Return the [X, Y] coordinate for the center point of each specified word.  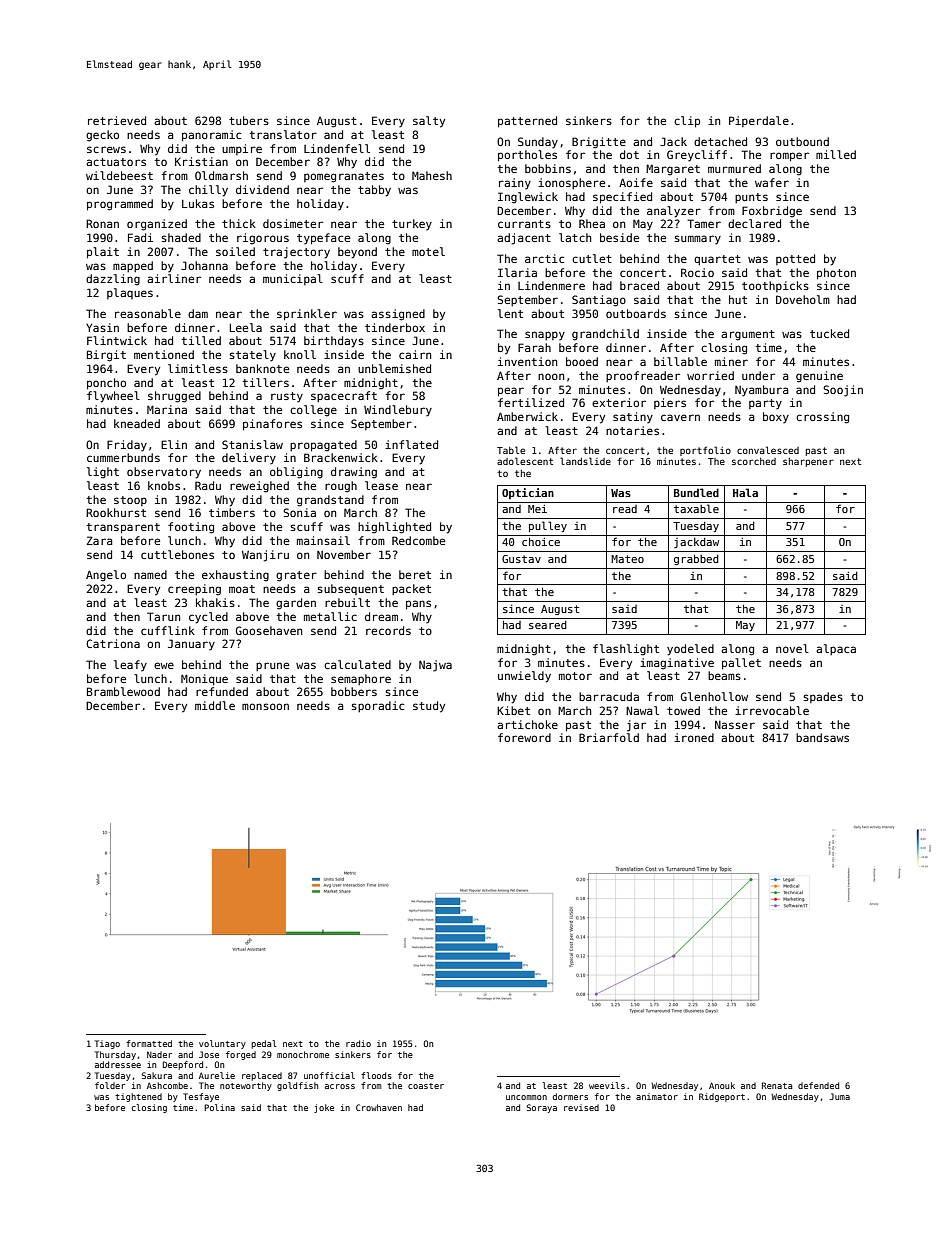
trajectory [296, 253]
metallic [330, 616]
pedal [264, 1044]
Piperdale [759, 121]
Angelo [106, 576]
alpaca [836, 649]
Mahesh [432, 175]
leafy [130, 665]
